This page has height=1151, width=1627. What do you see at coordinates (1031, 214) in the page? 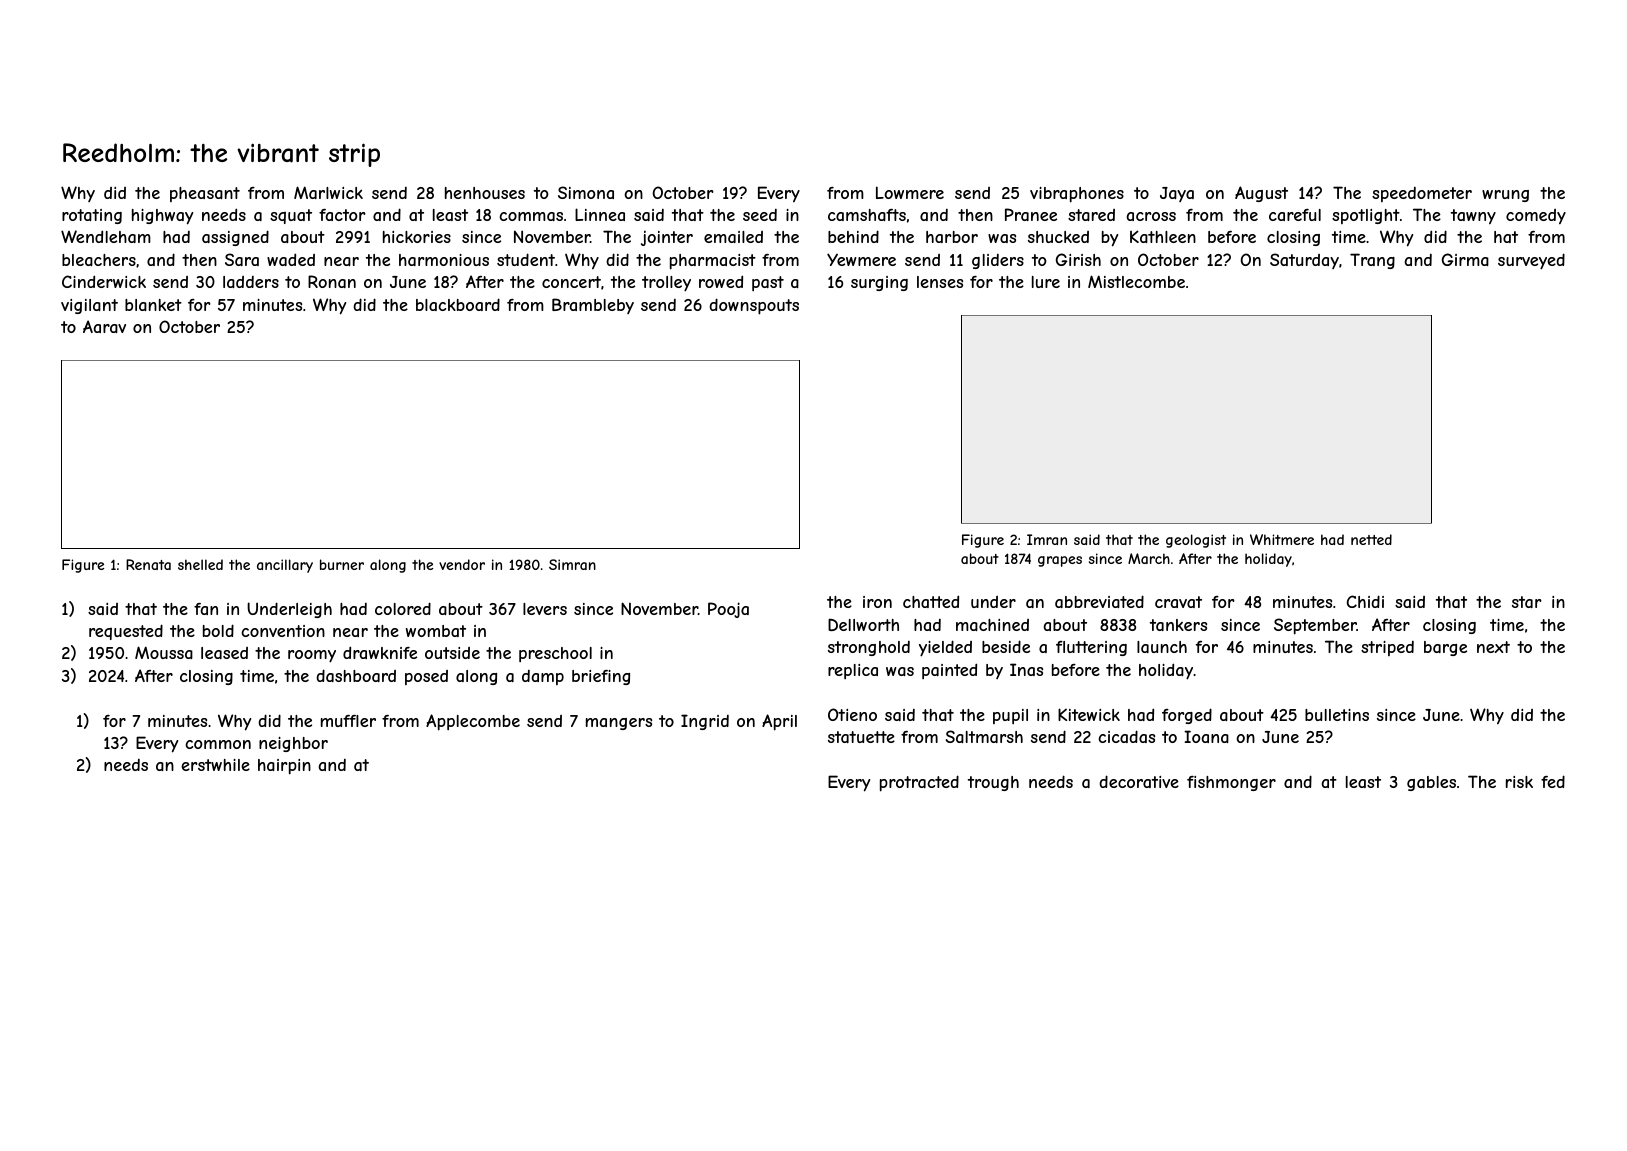
I see `Pranee` at bounding box center [1031, 214].
